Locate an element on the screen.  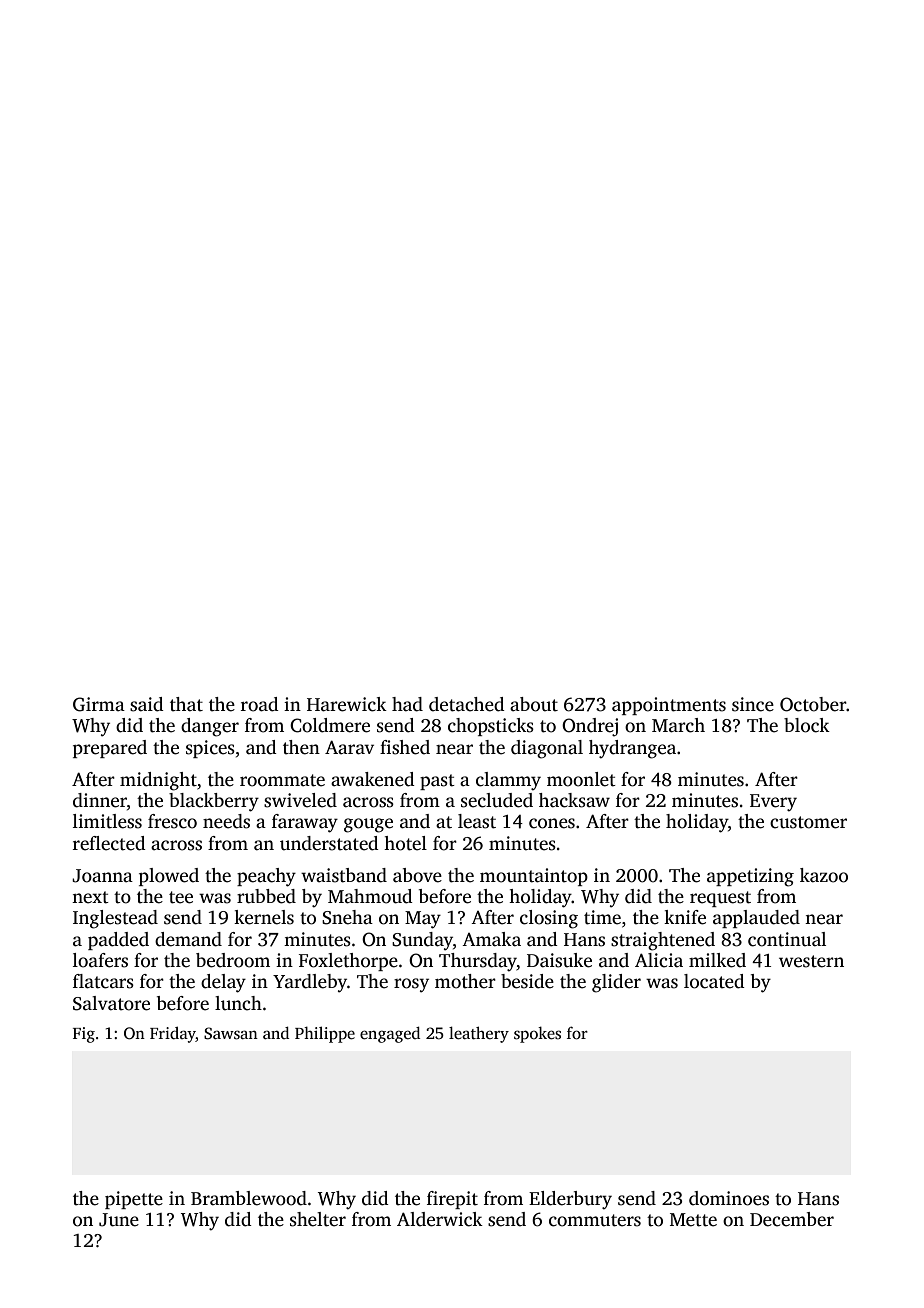
June is located at coordinates (119, 1220).
